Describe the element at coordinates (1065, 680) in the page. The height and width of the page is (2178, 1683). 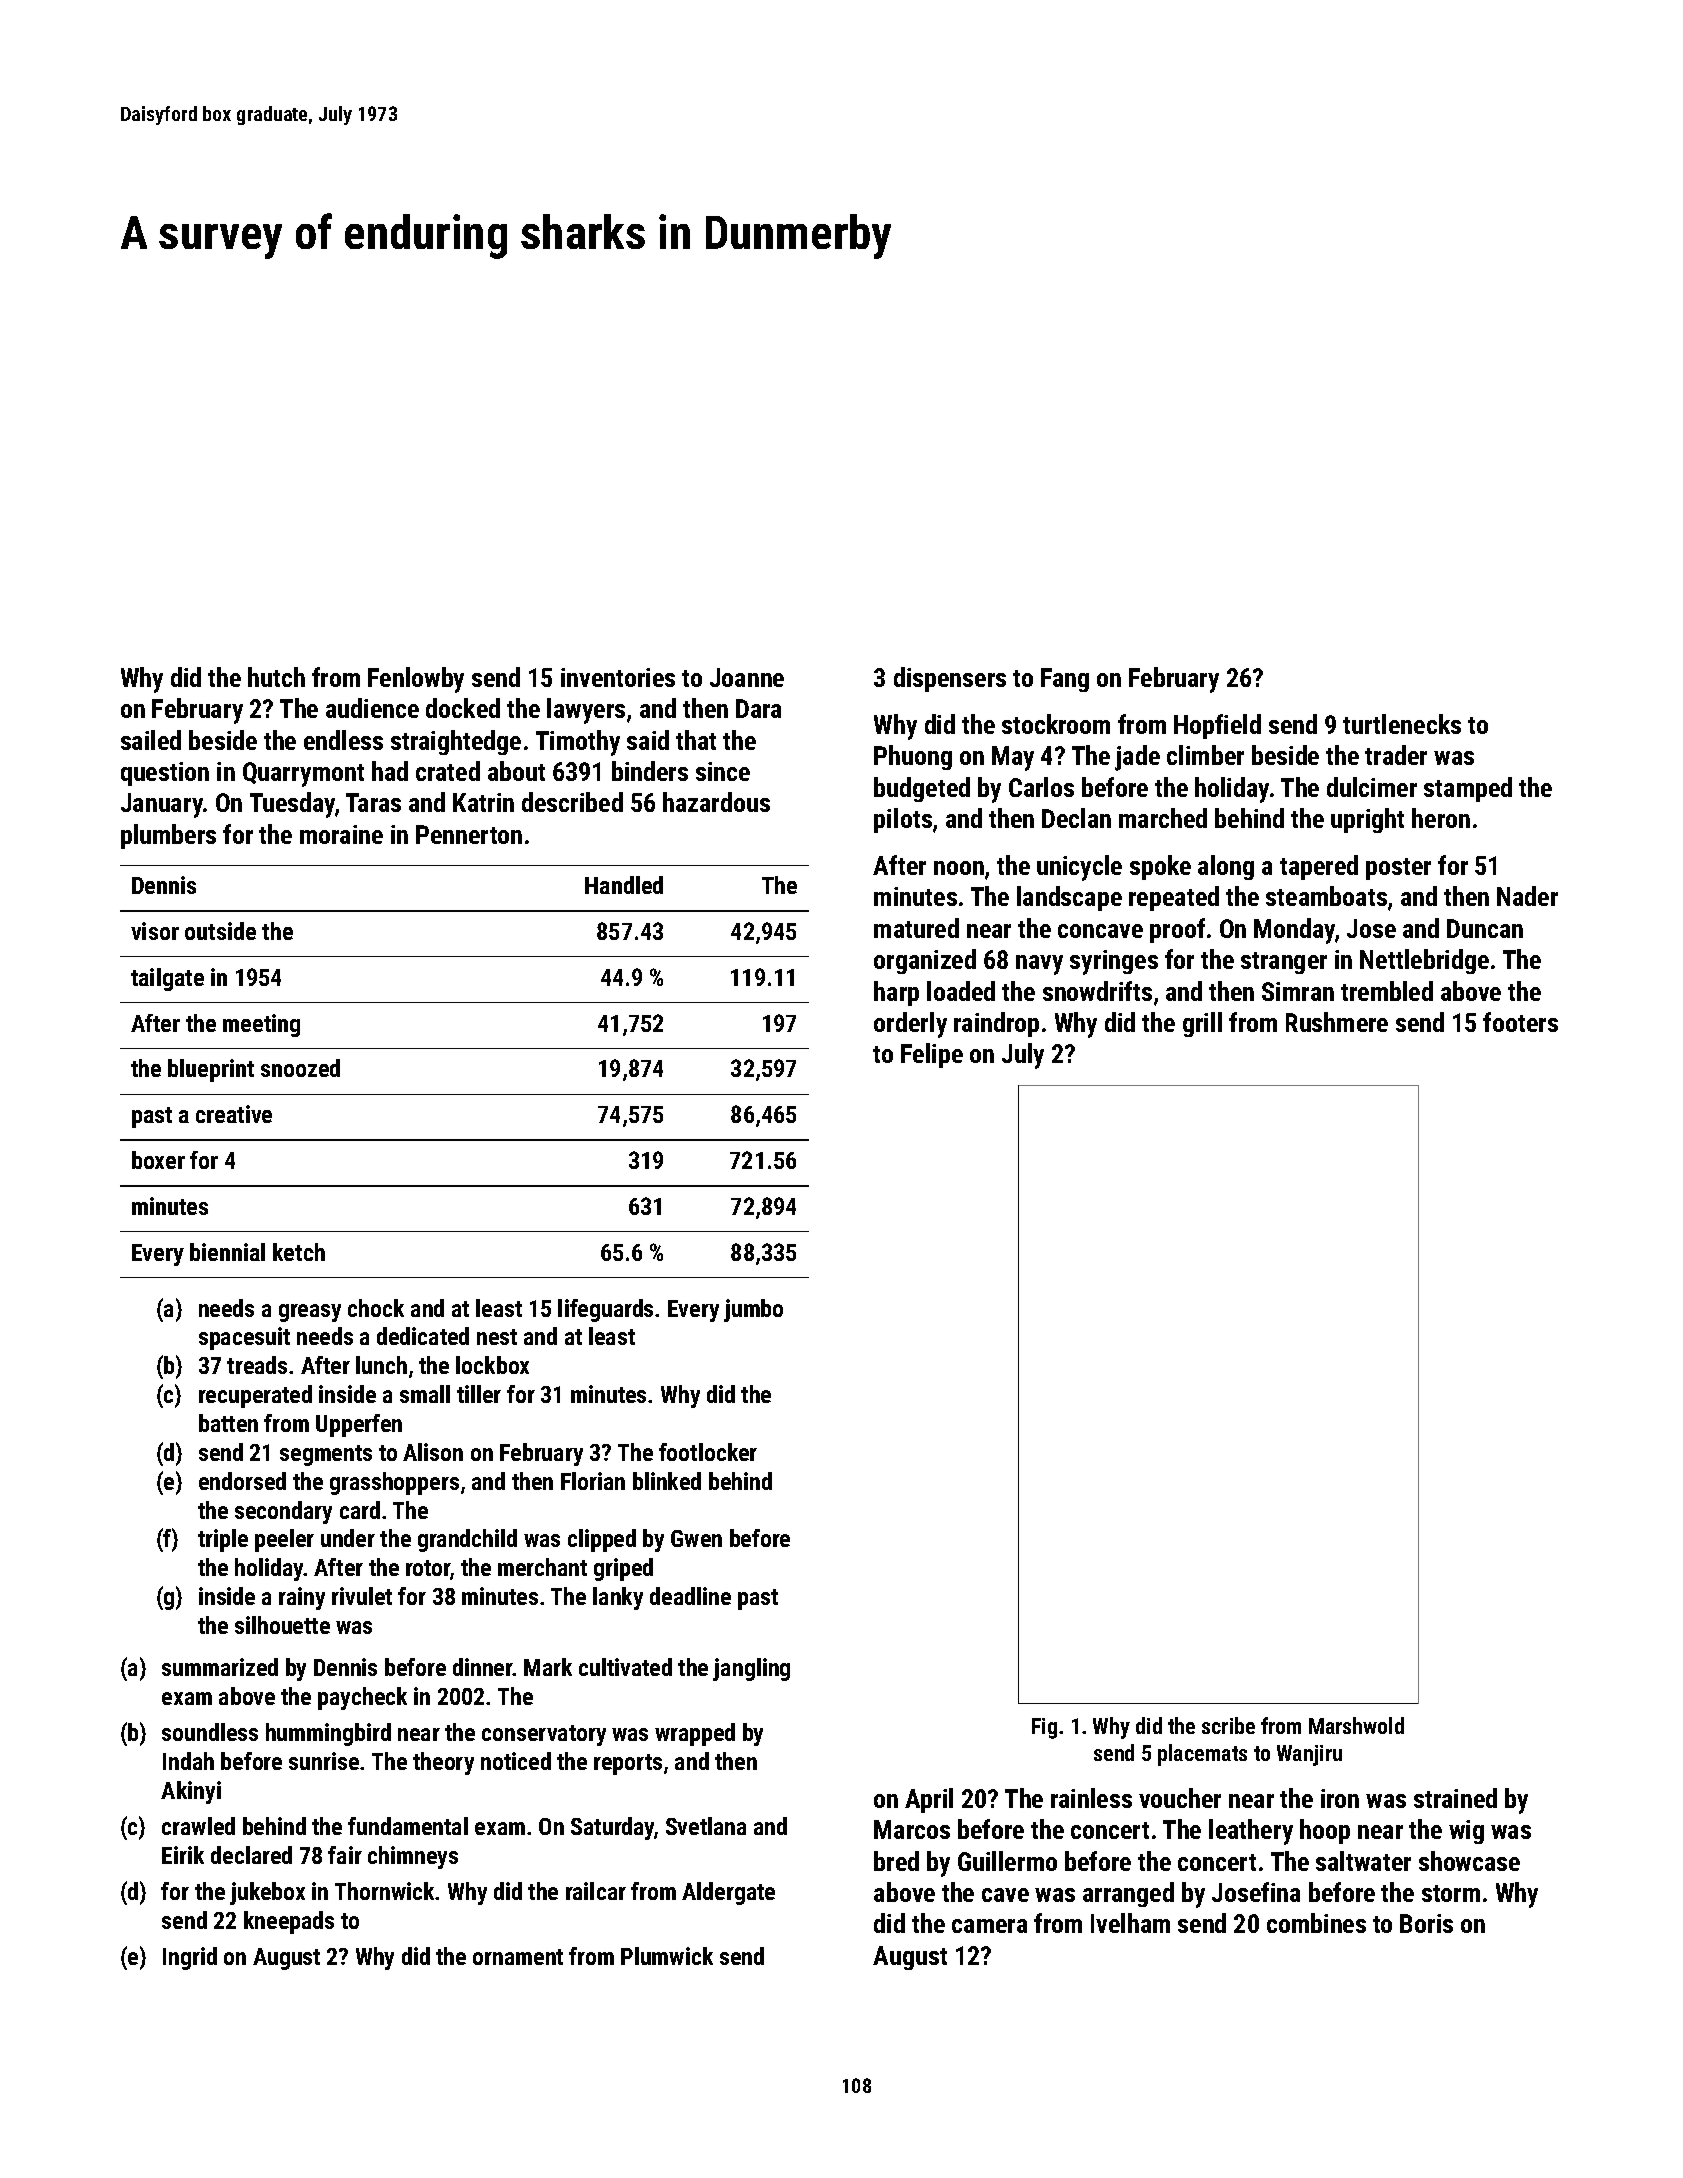
I see `Fang` at that location.
